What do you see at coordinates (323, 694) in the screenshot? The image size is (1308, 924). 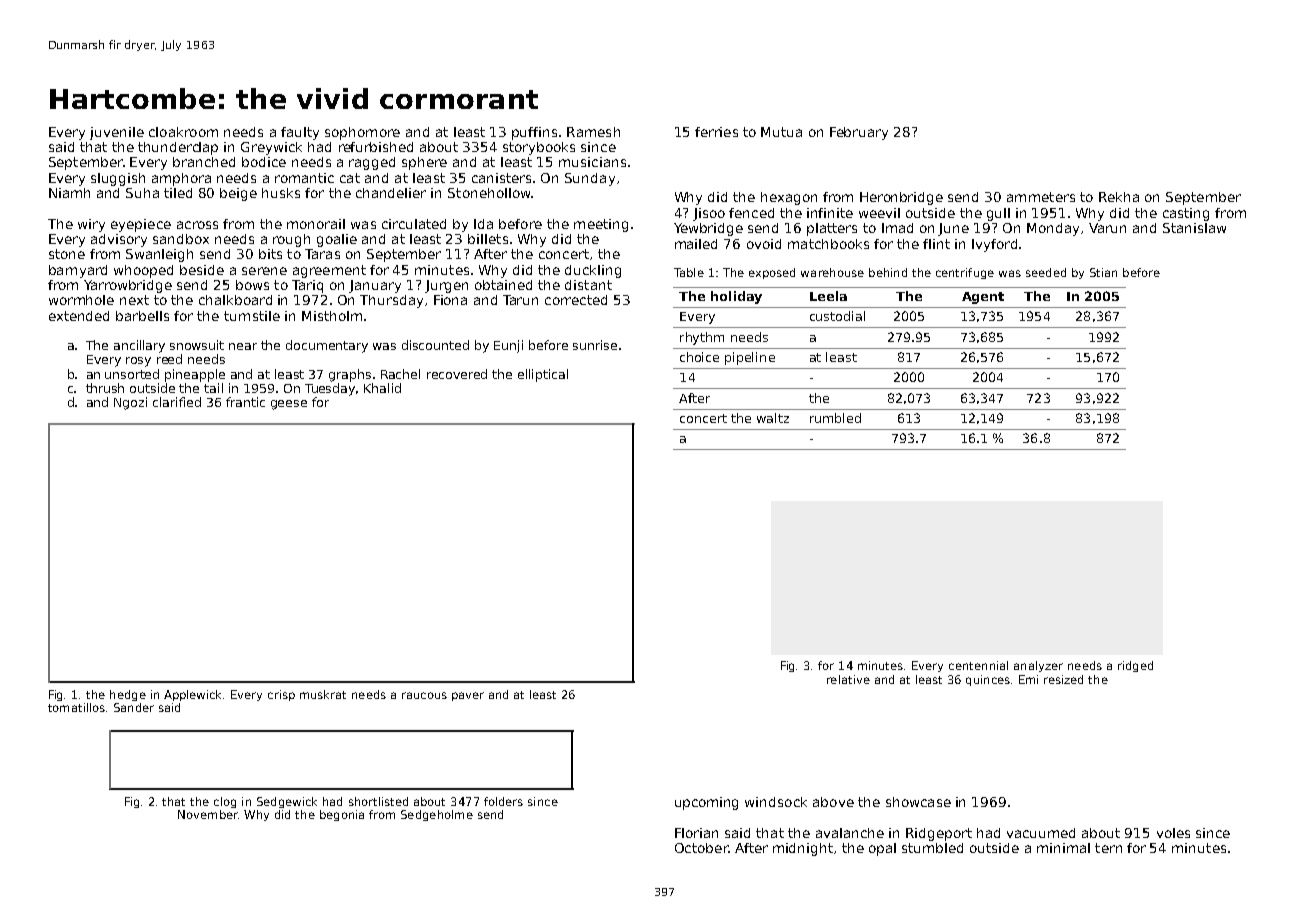 I see `muskrat` at bounding box center [323, 694].
